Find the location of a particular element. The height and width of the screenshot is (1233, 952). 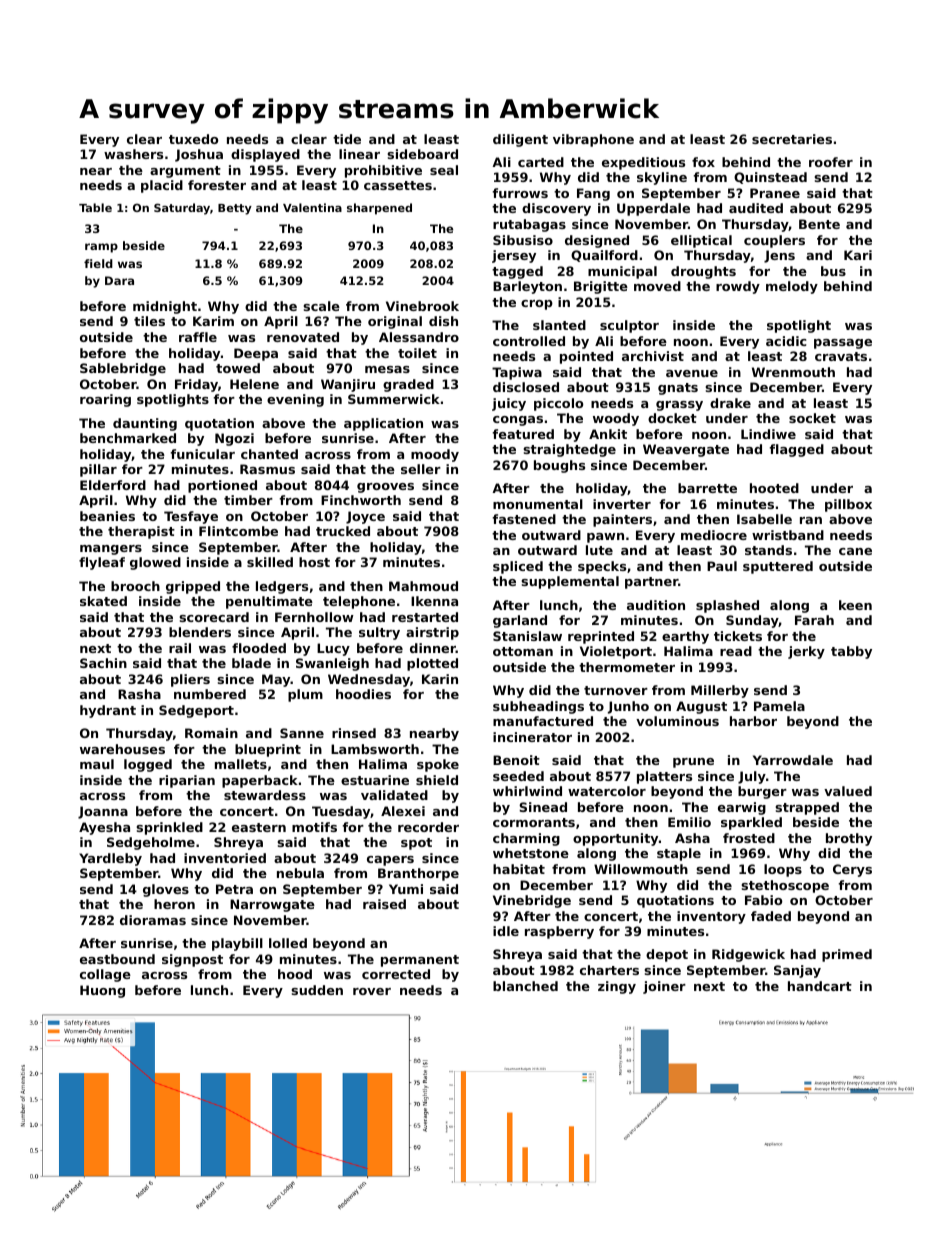

lolled is located at coordinates (288, 943).
